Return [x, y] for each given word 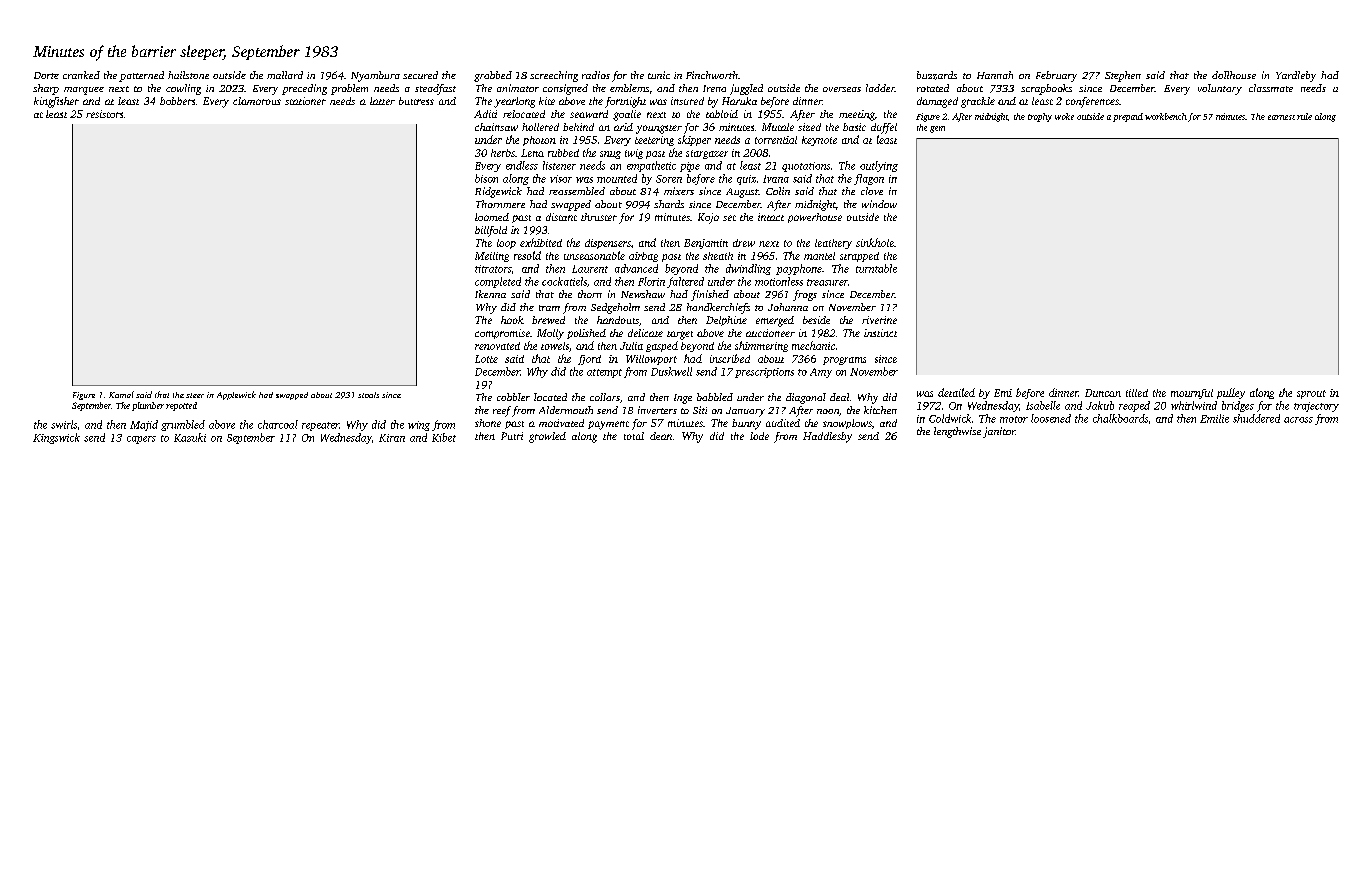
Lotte [486, 359]
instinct [880, 333]
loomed [492, 217]
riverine [879, 320]
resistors [104, 114]
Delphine [726, 321]
